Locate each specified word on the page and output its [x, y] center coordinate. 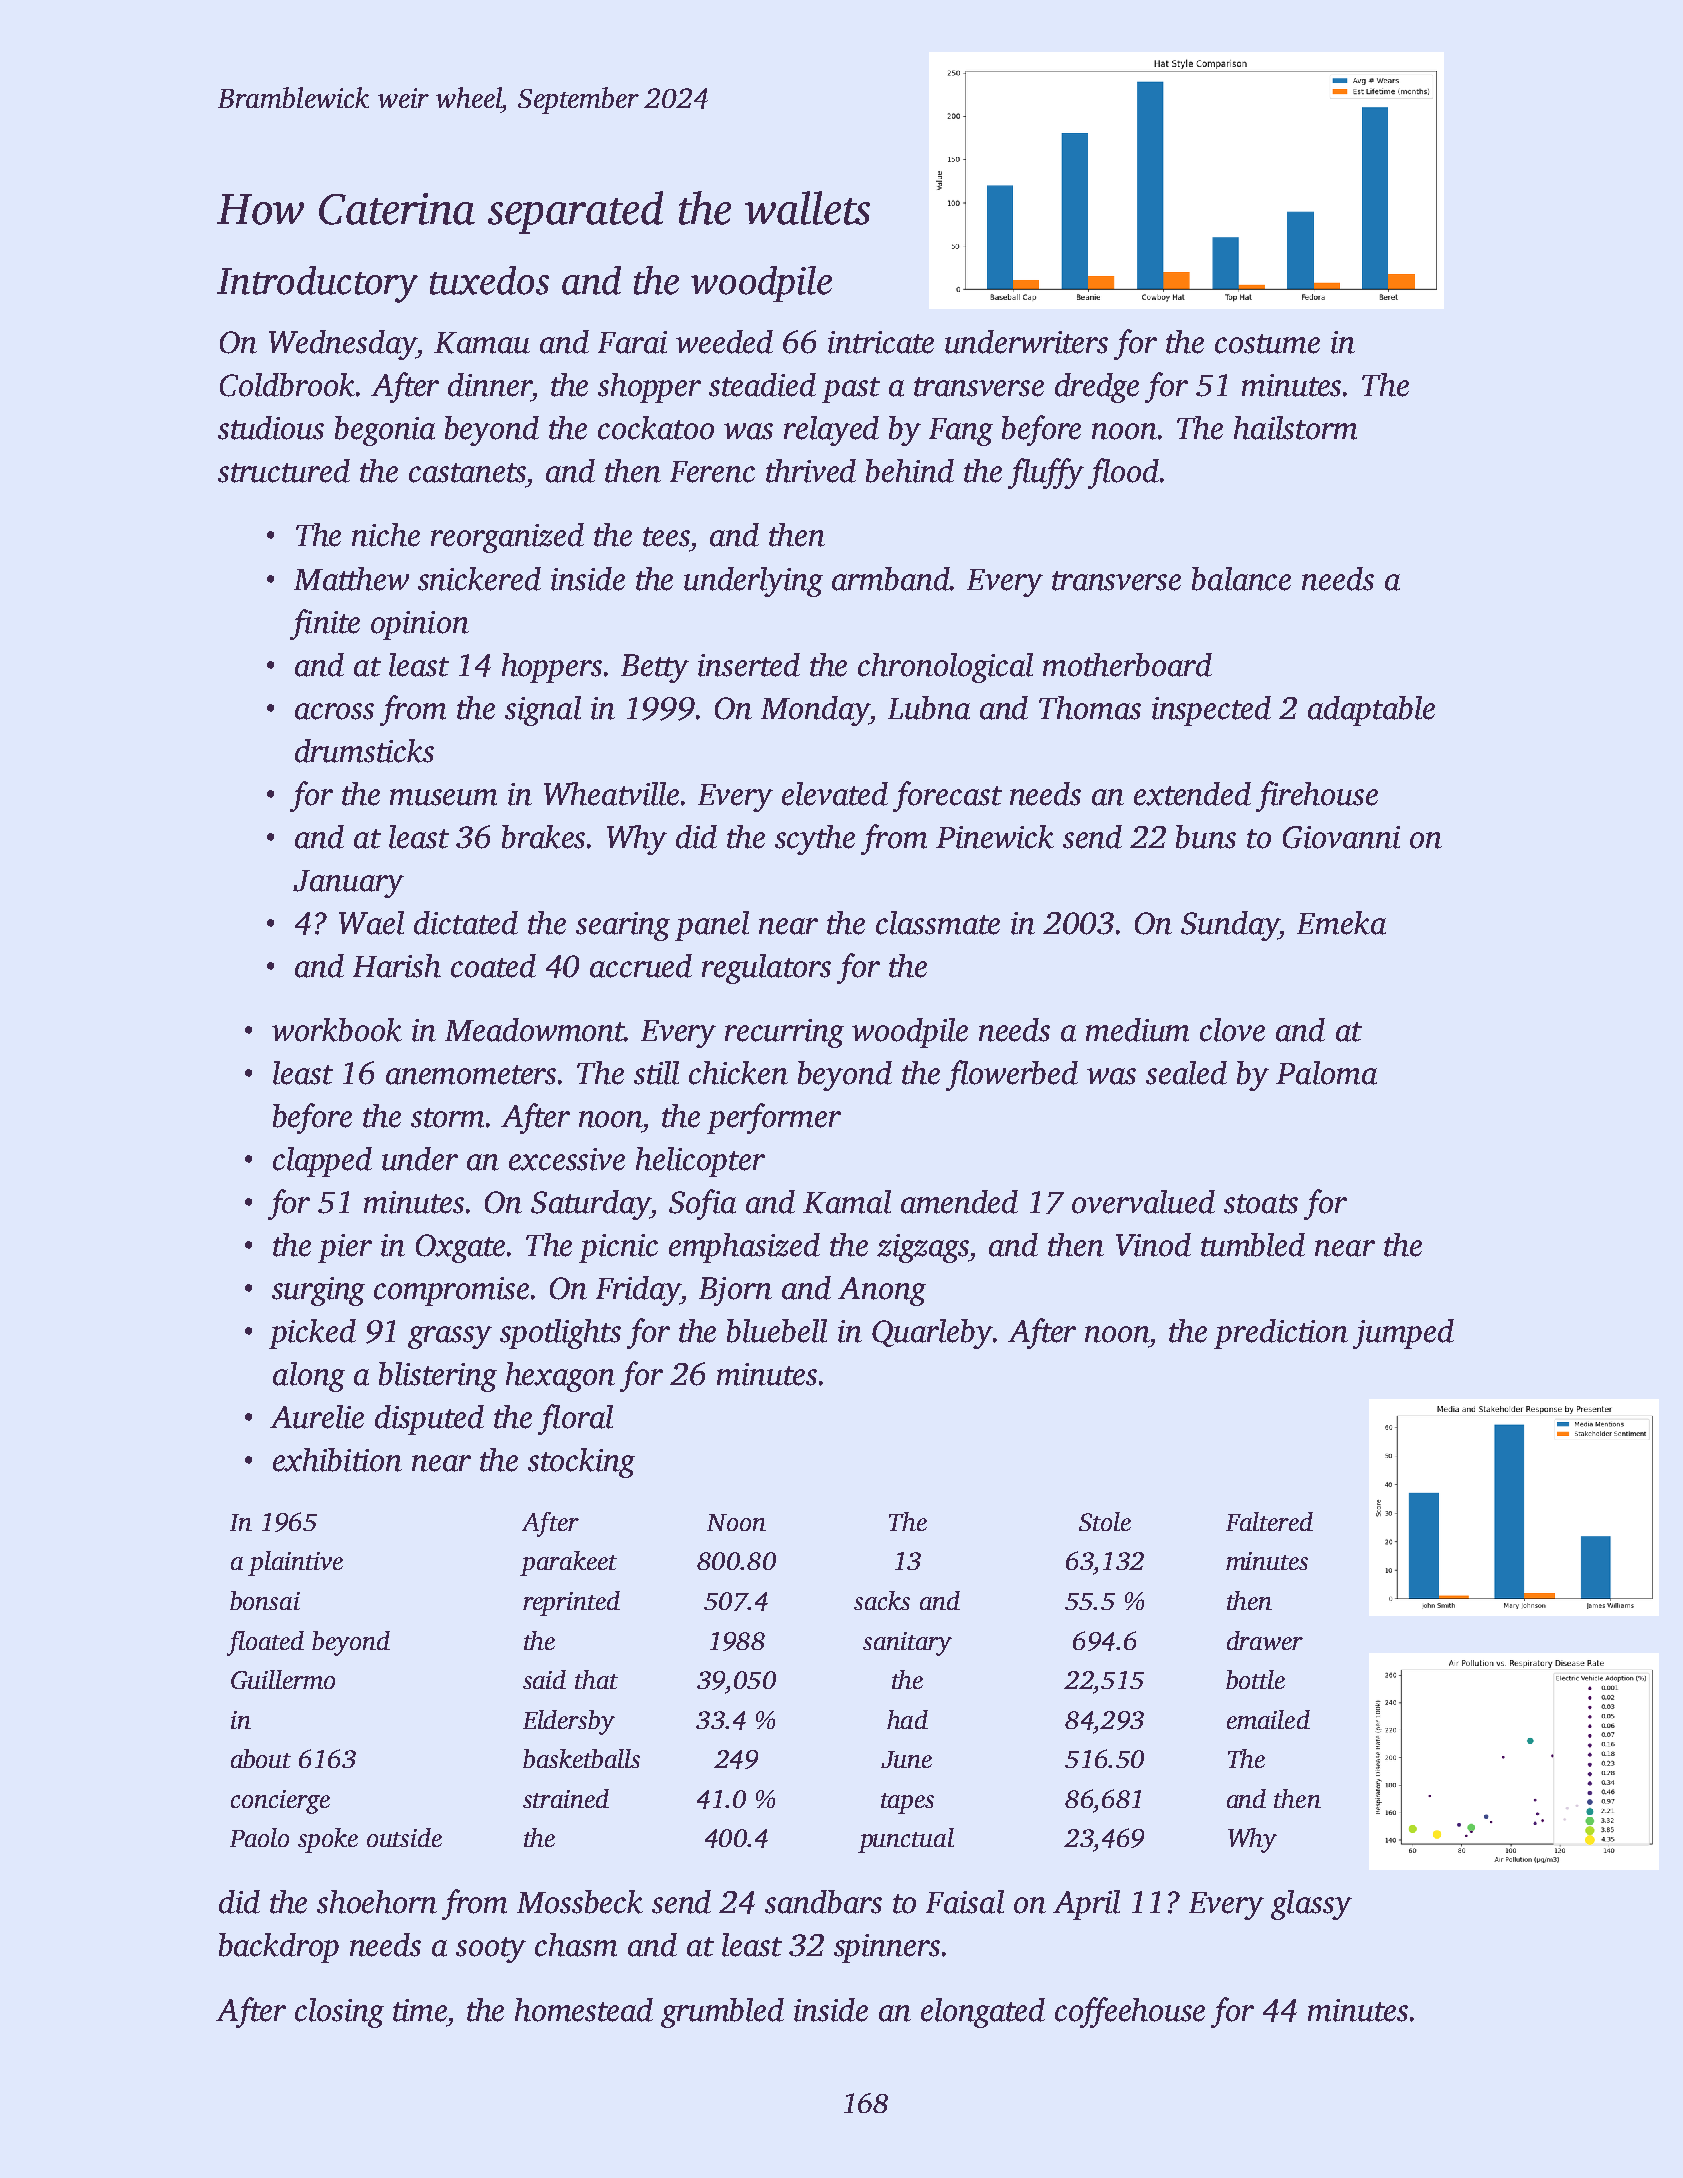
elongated [983, 2013]
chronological [945, 668]
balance [1241, 579]
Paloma [1326, 1073]
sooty [491, 1950]
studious [271, 428]
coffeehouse [1130, 2012]
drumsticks [364, 751]
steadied [762, 385]
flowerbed [1012, 1075]
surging [318, 1291]
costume [1267, 344]
